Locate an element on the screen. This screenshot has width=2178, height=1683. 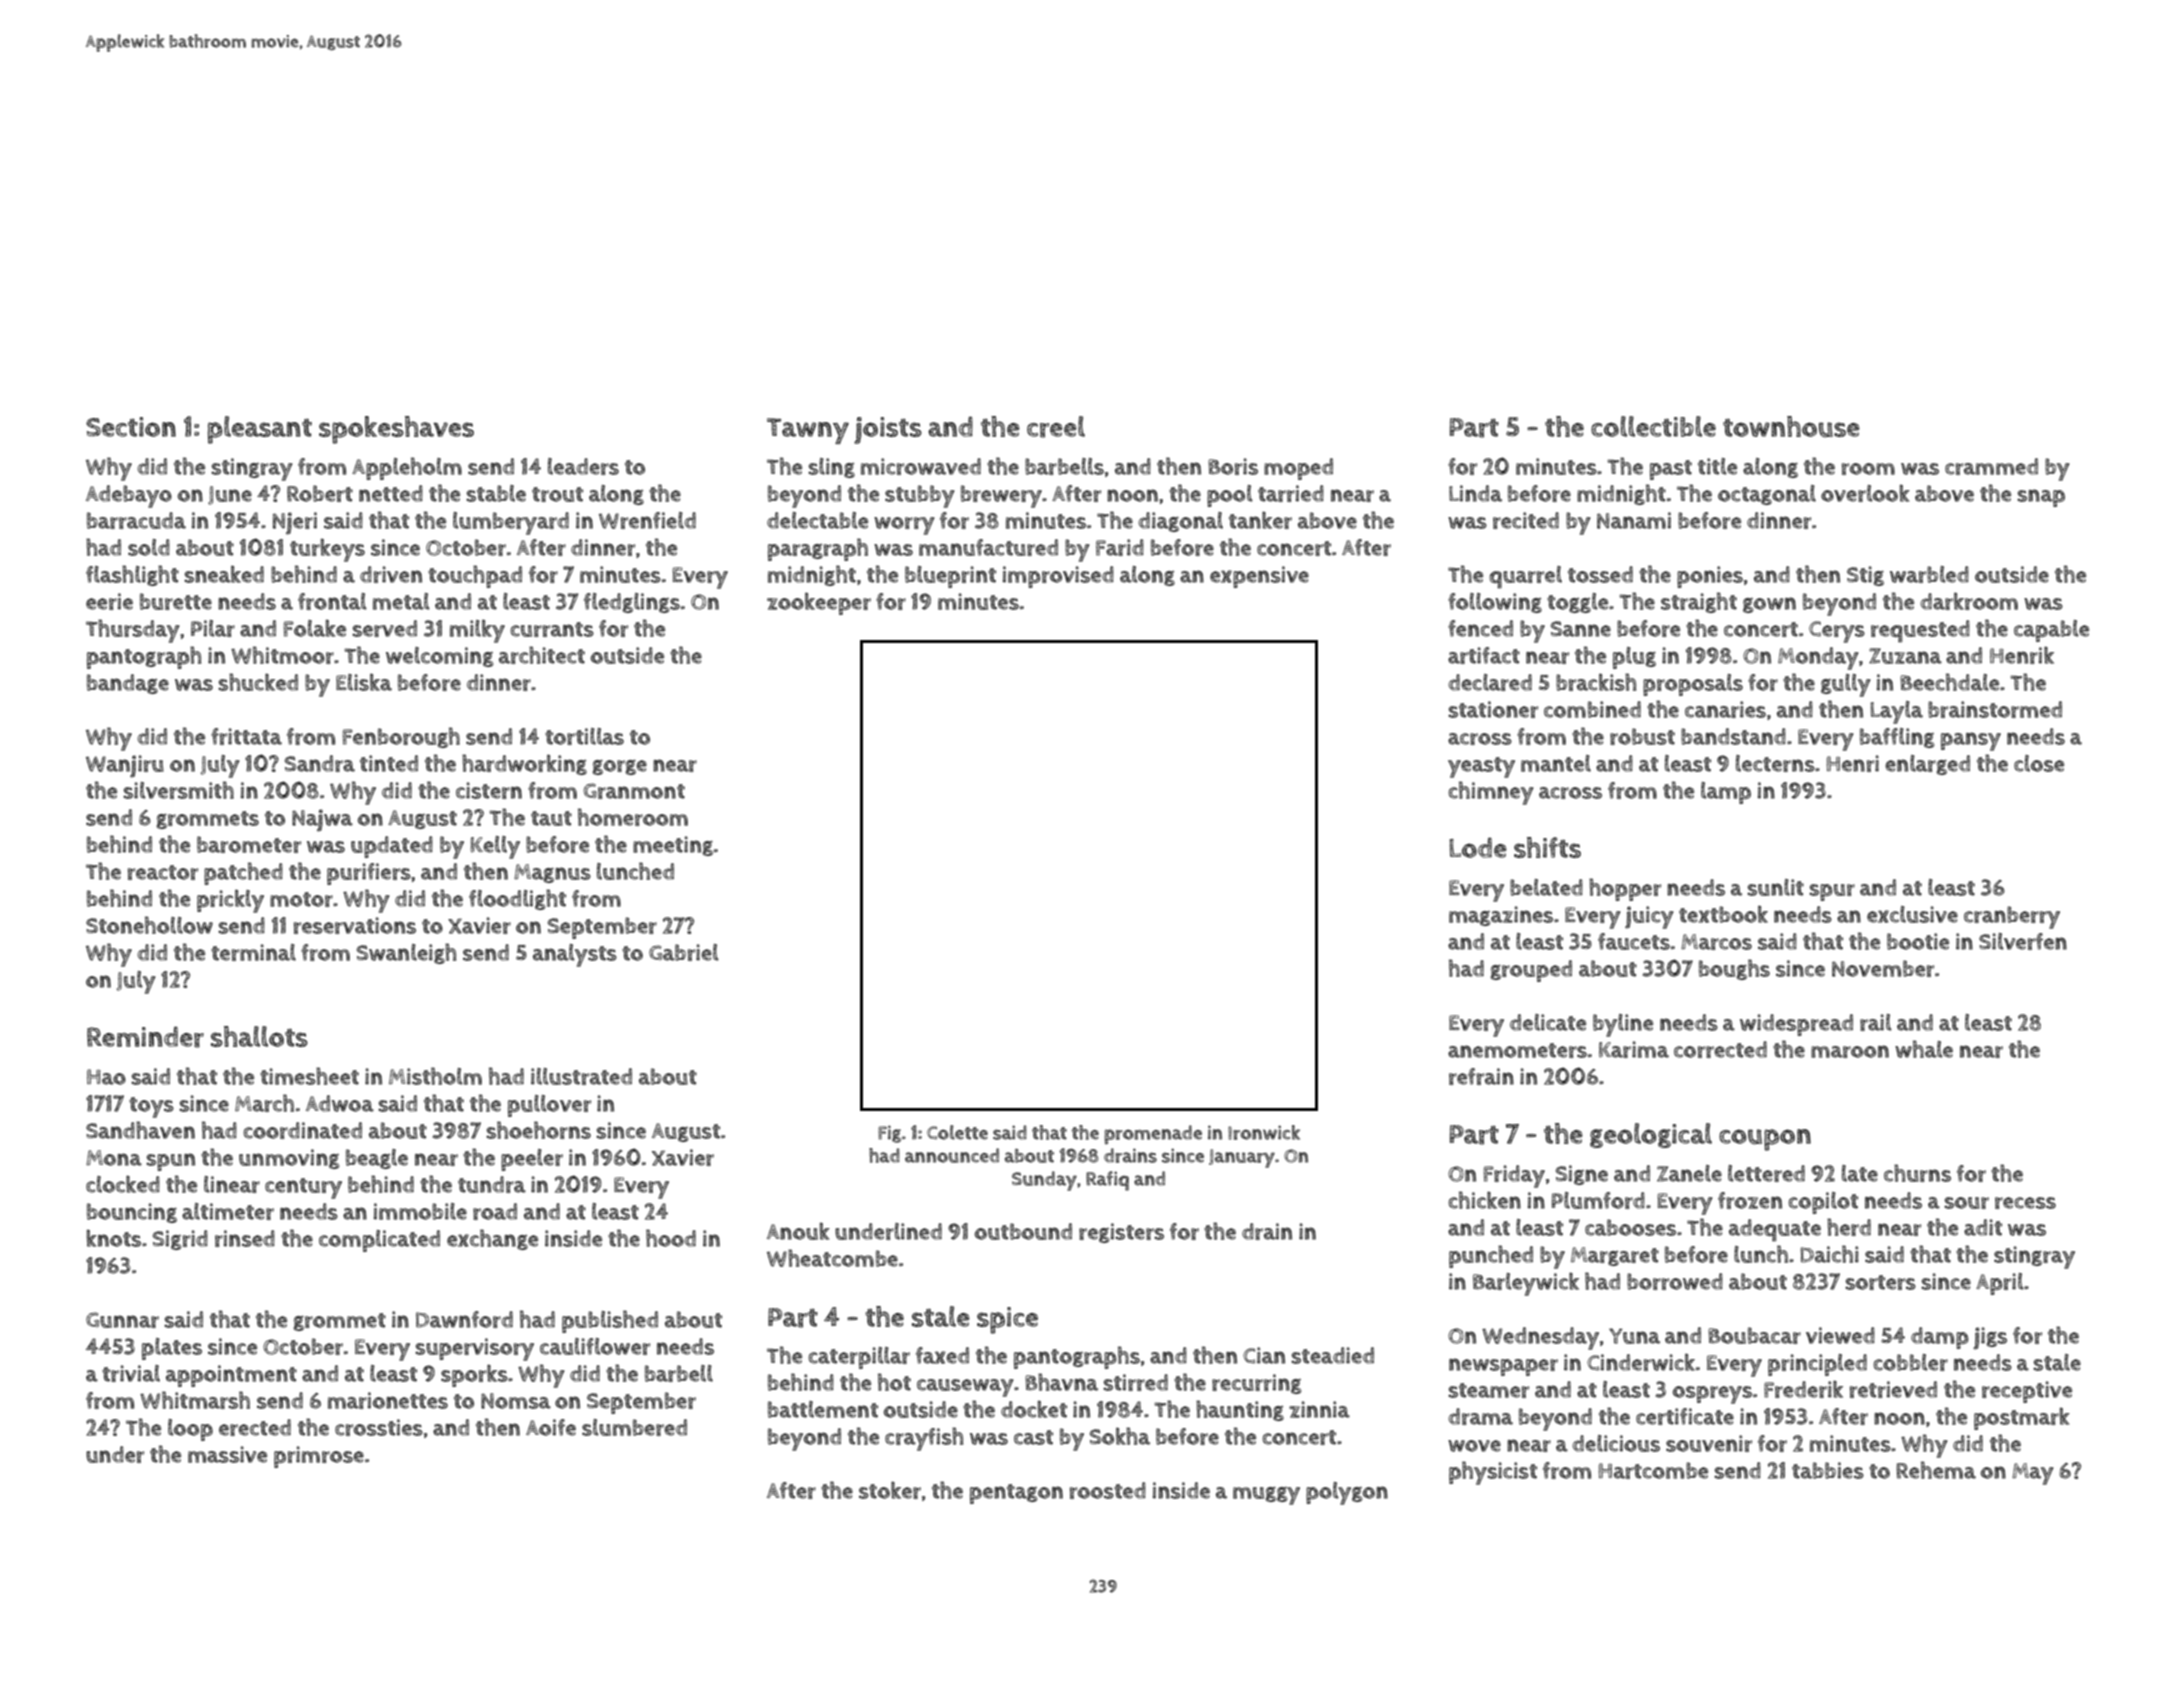
yeasty is located at coordinates (1481, 767).
